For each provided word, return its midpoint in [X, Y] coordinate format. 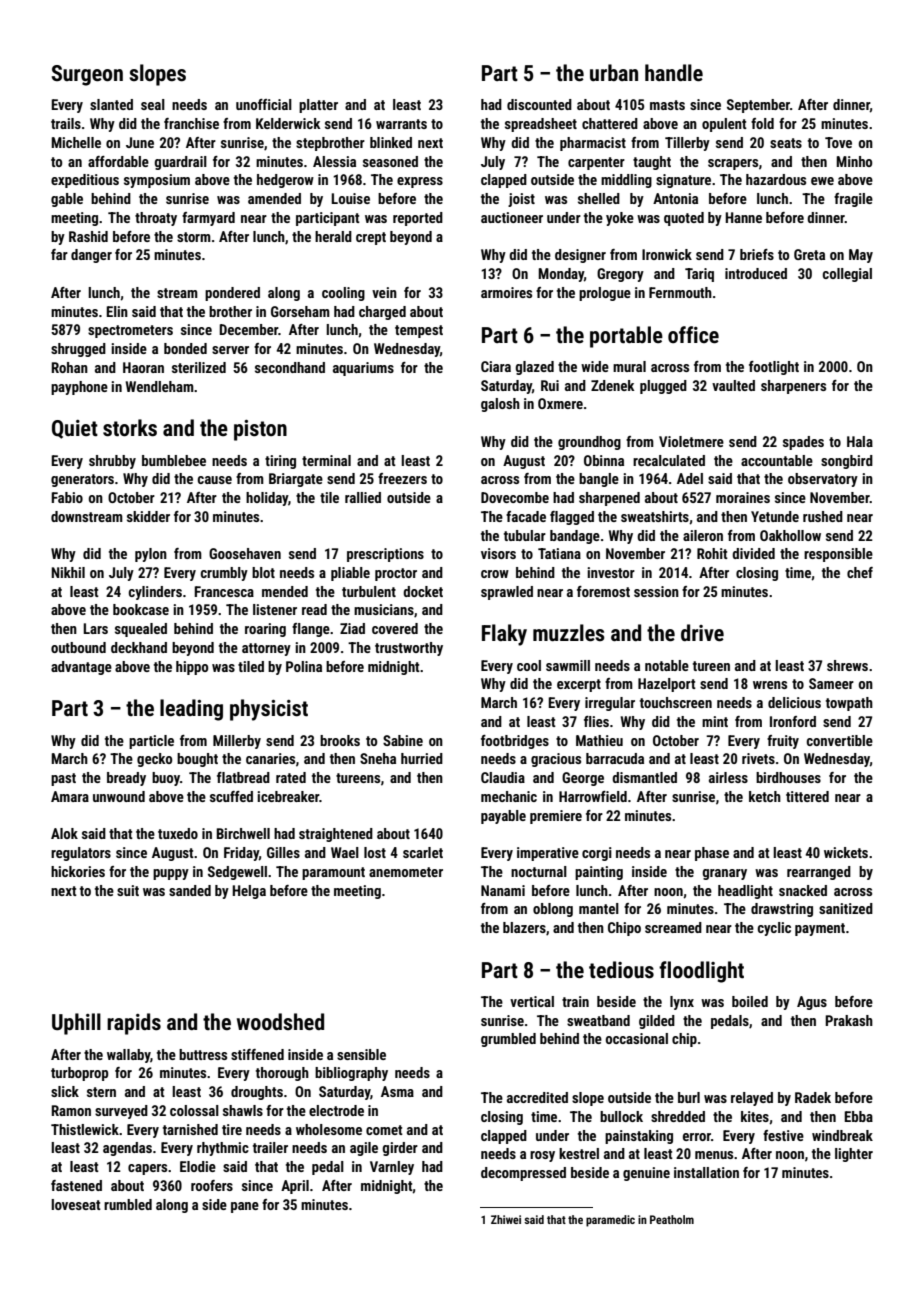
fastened [76, 1185]
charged [382, 313]
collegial [847, 275]
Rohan [70, 367]
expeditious [85, 181]
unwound [119, 796]
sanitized [846, 908]
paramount [333, 873]
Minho [854, 161]
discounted [539, 104]
